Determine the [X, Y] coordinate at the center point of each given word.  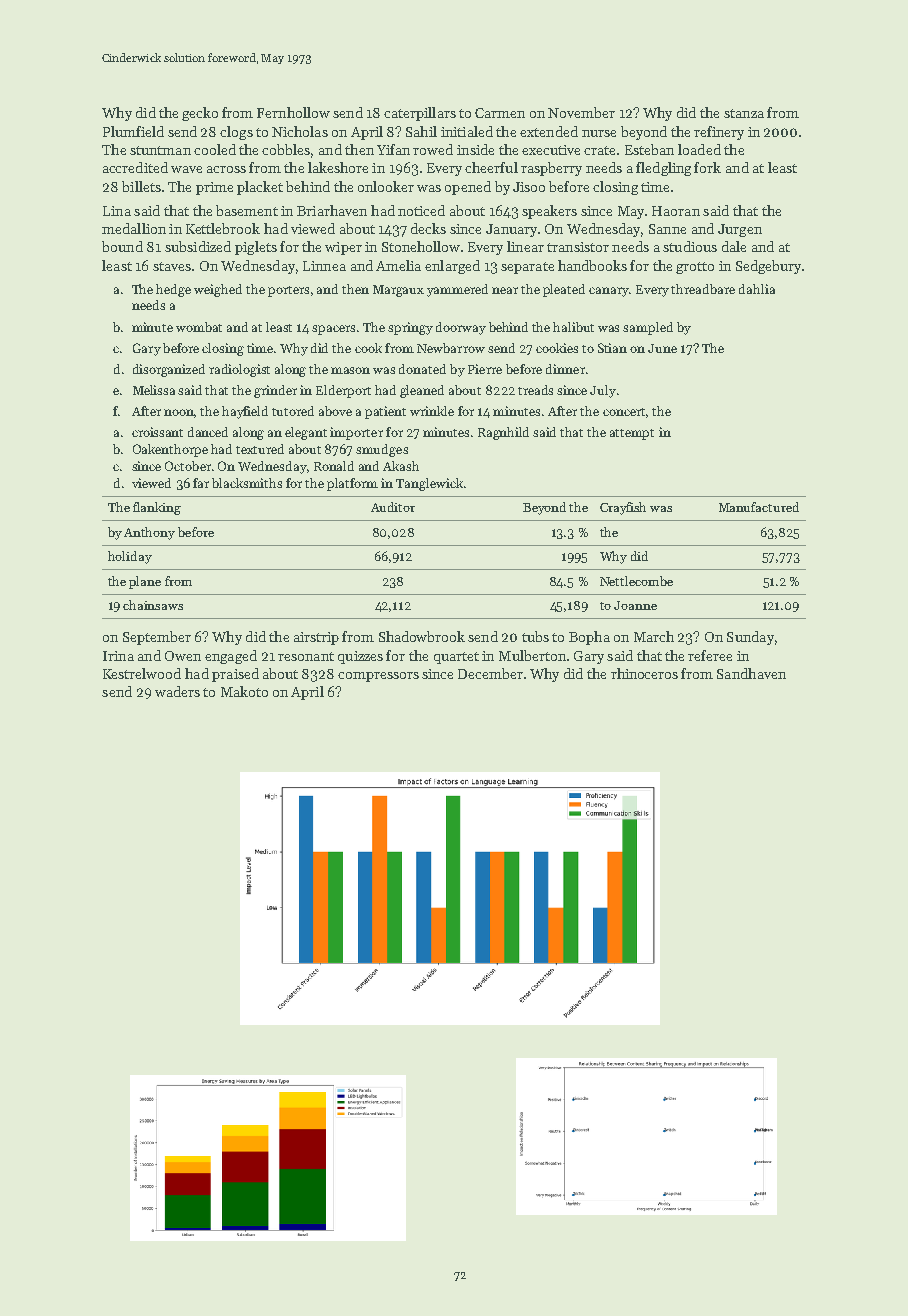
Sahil [421, 131]
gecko [200, 114]
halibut [573, 327]
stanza [744, 113]
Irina [118, 656]
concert [624, 412]
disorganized [169, 370]
